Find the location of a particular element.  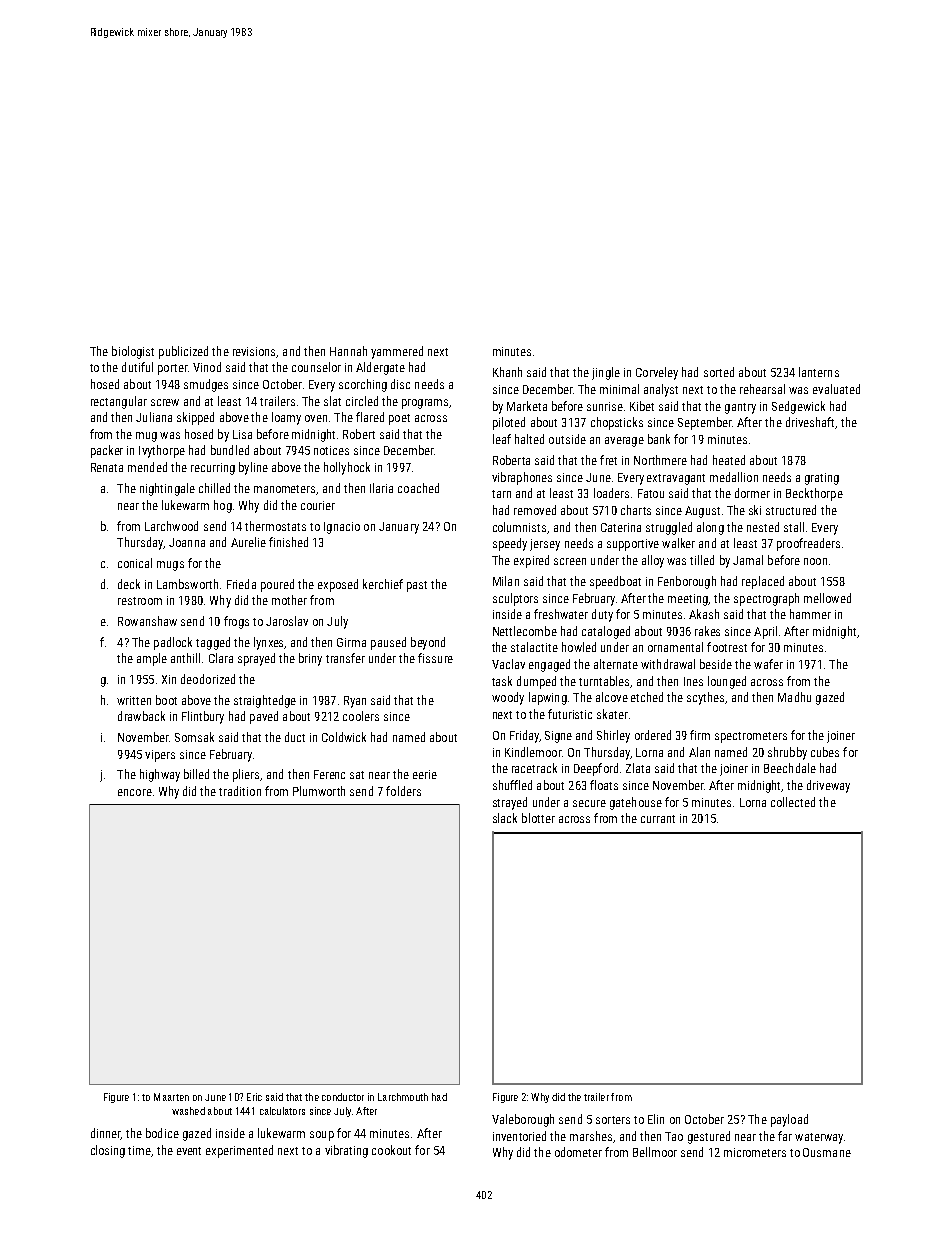

grating is located at coordinates (822, 479).
